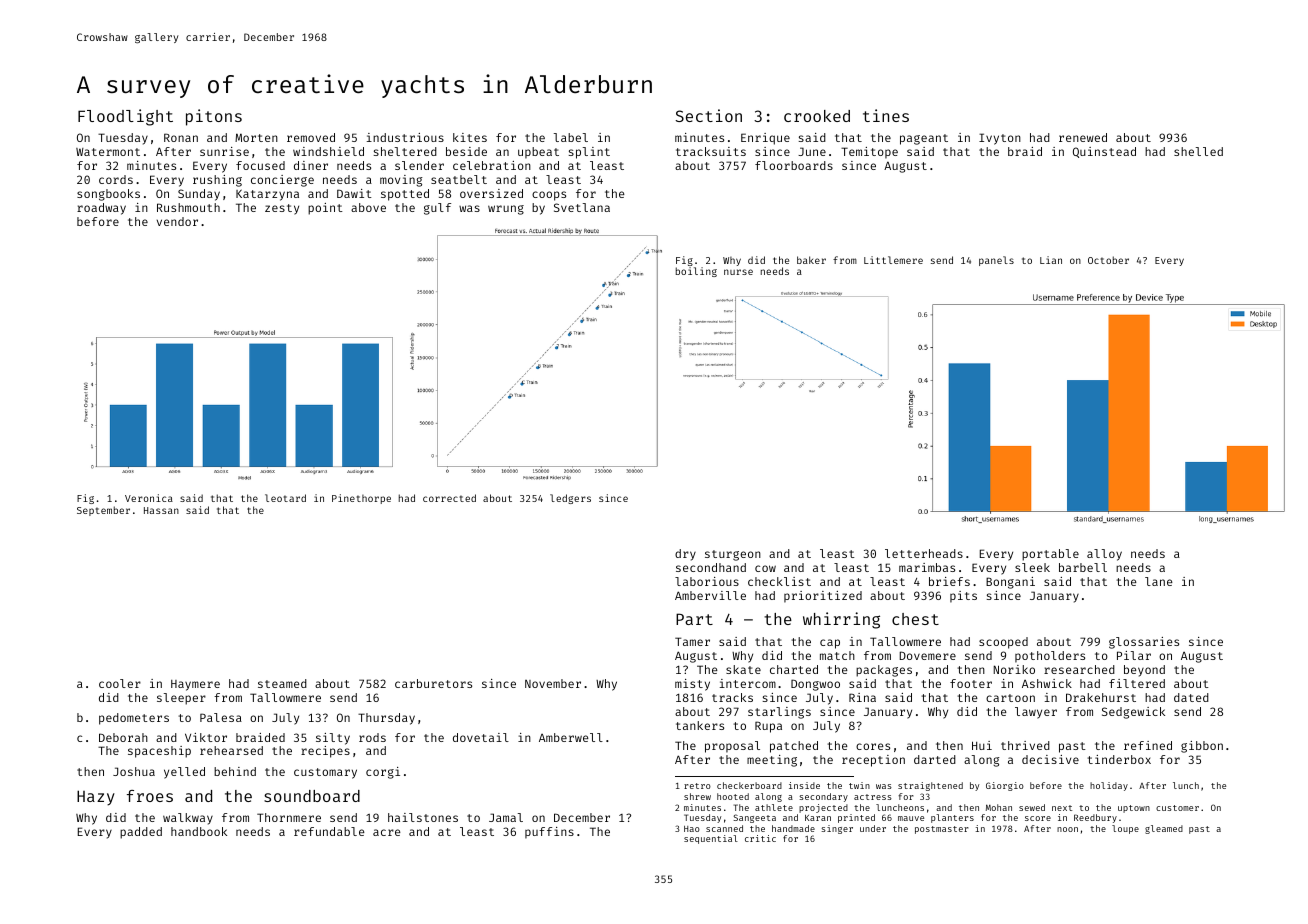 Image resolution: width=1308 pixels, height=924 pixels. What do you see at coordinates (312, 796) in the screenshot?
I see `soundboard` at bounding box center [312, 796].
